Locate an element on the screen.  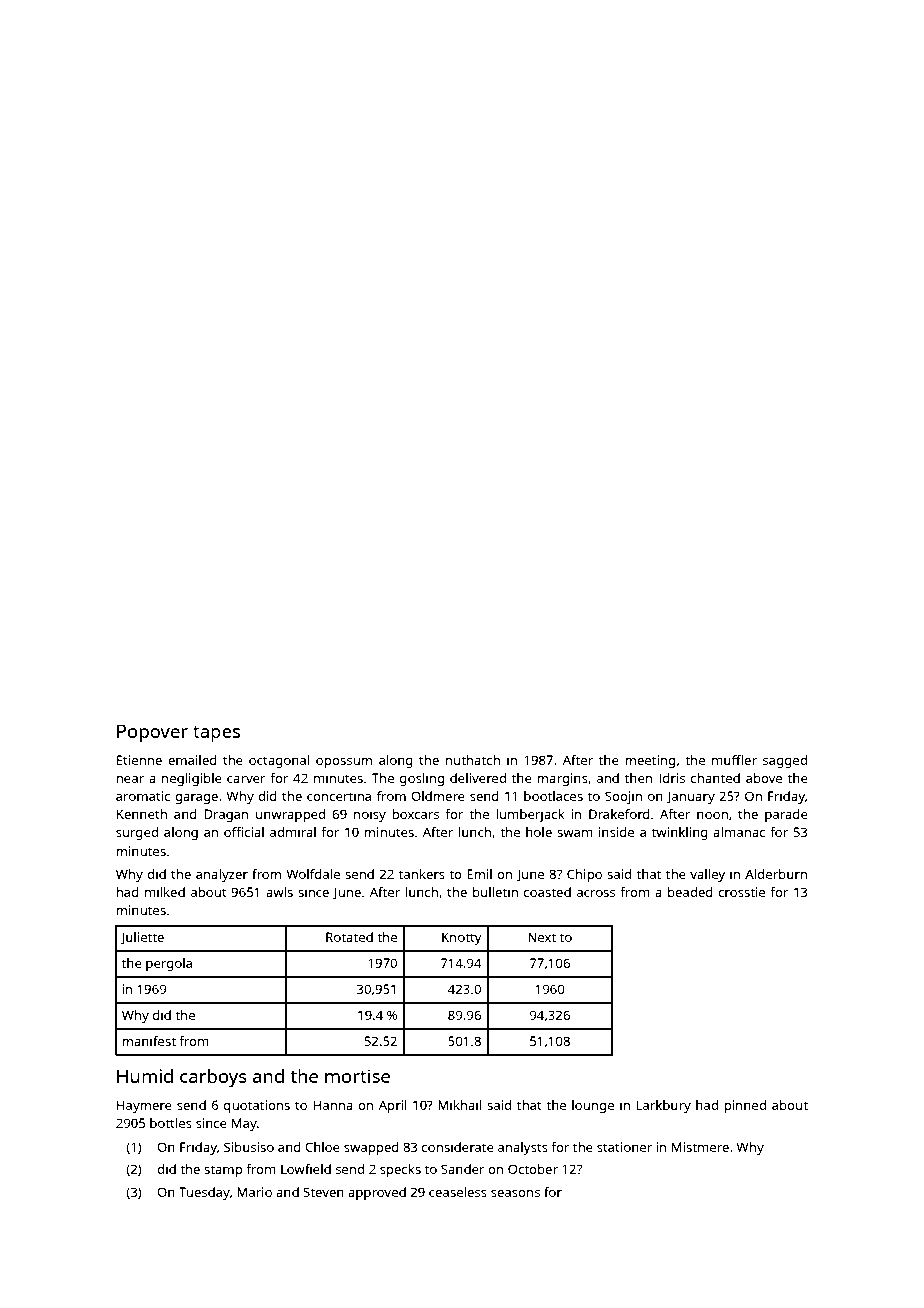
opossum is located at coordinates (344, 763).
